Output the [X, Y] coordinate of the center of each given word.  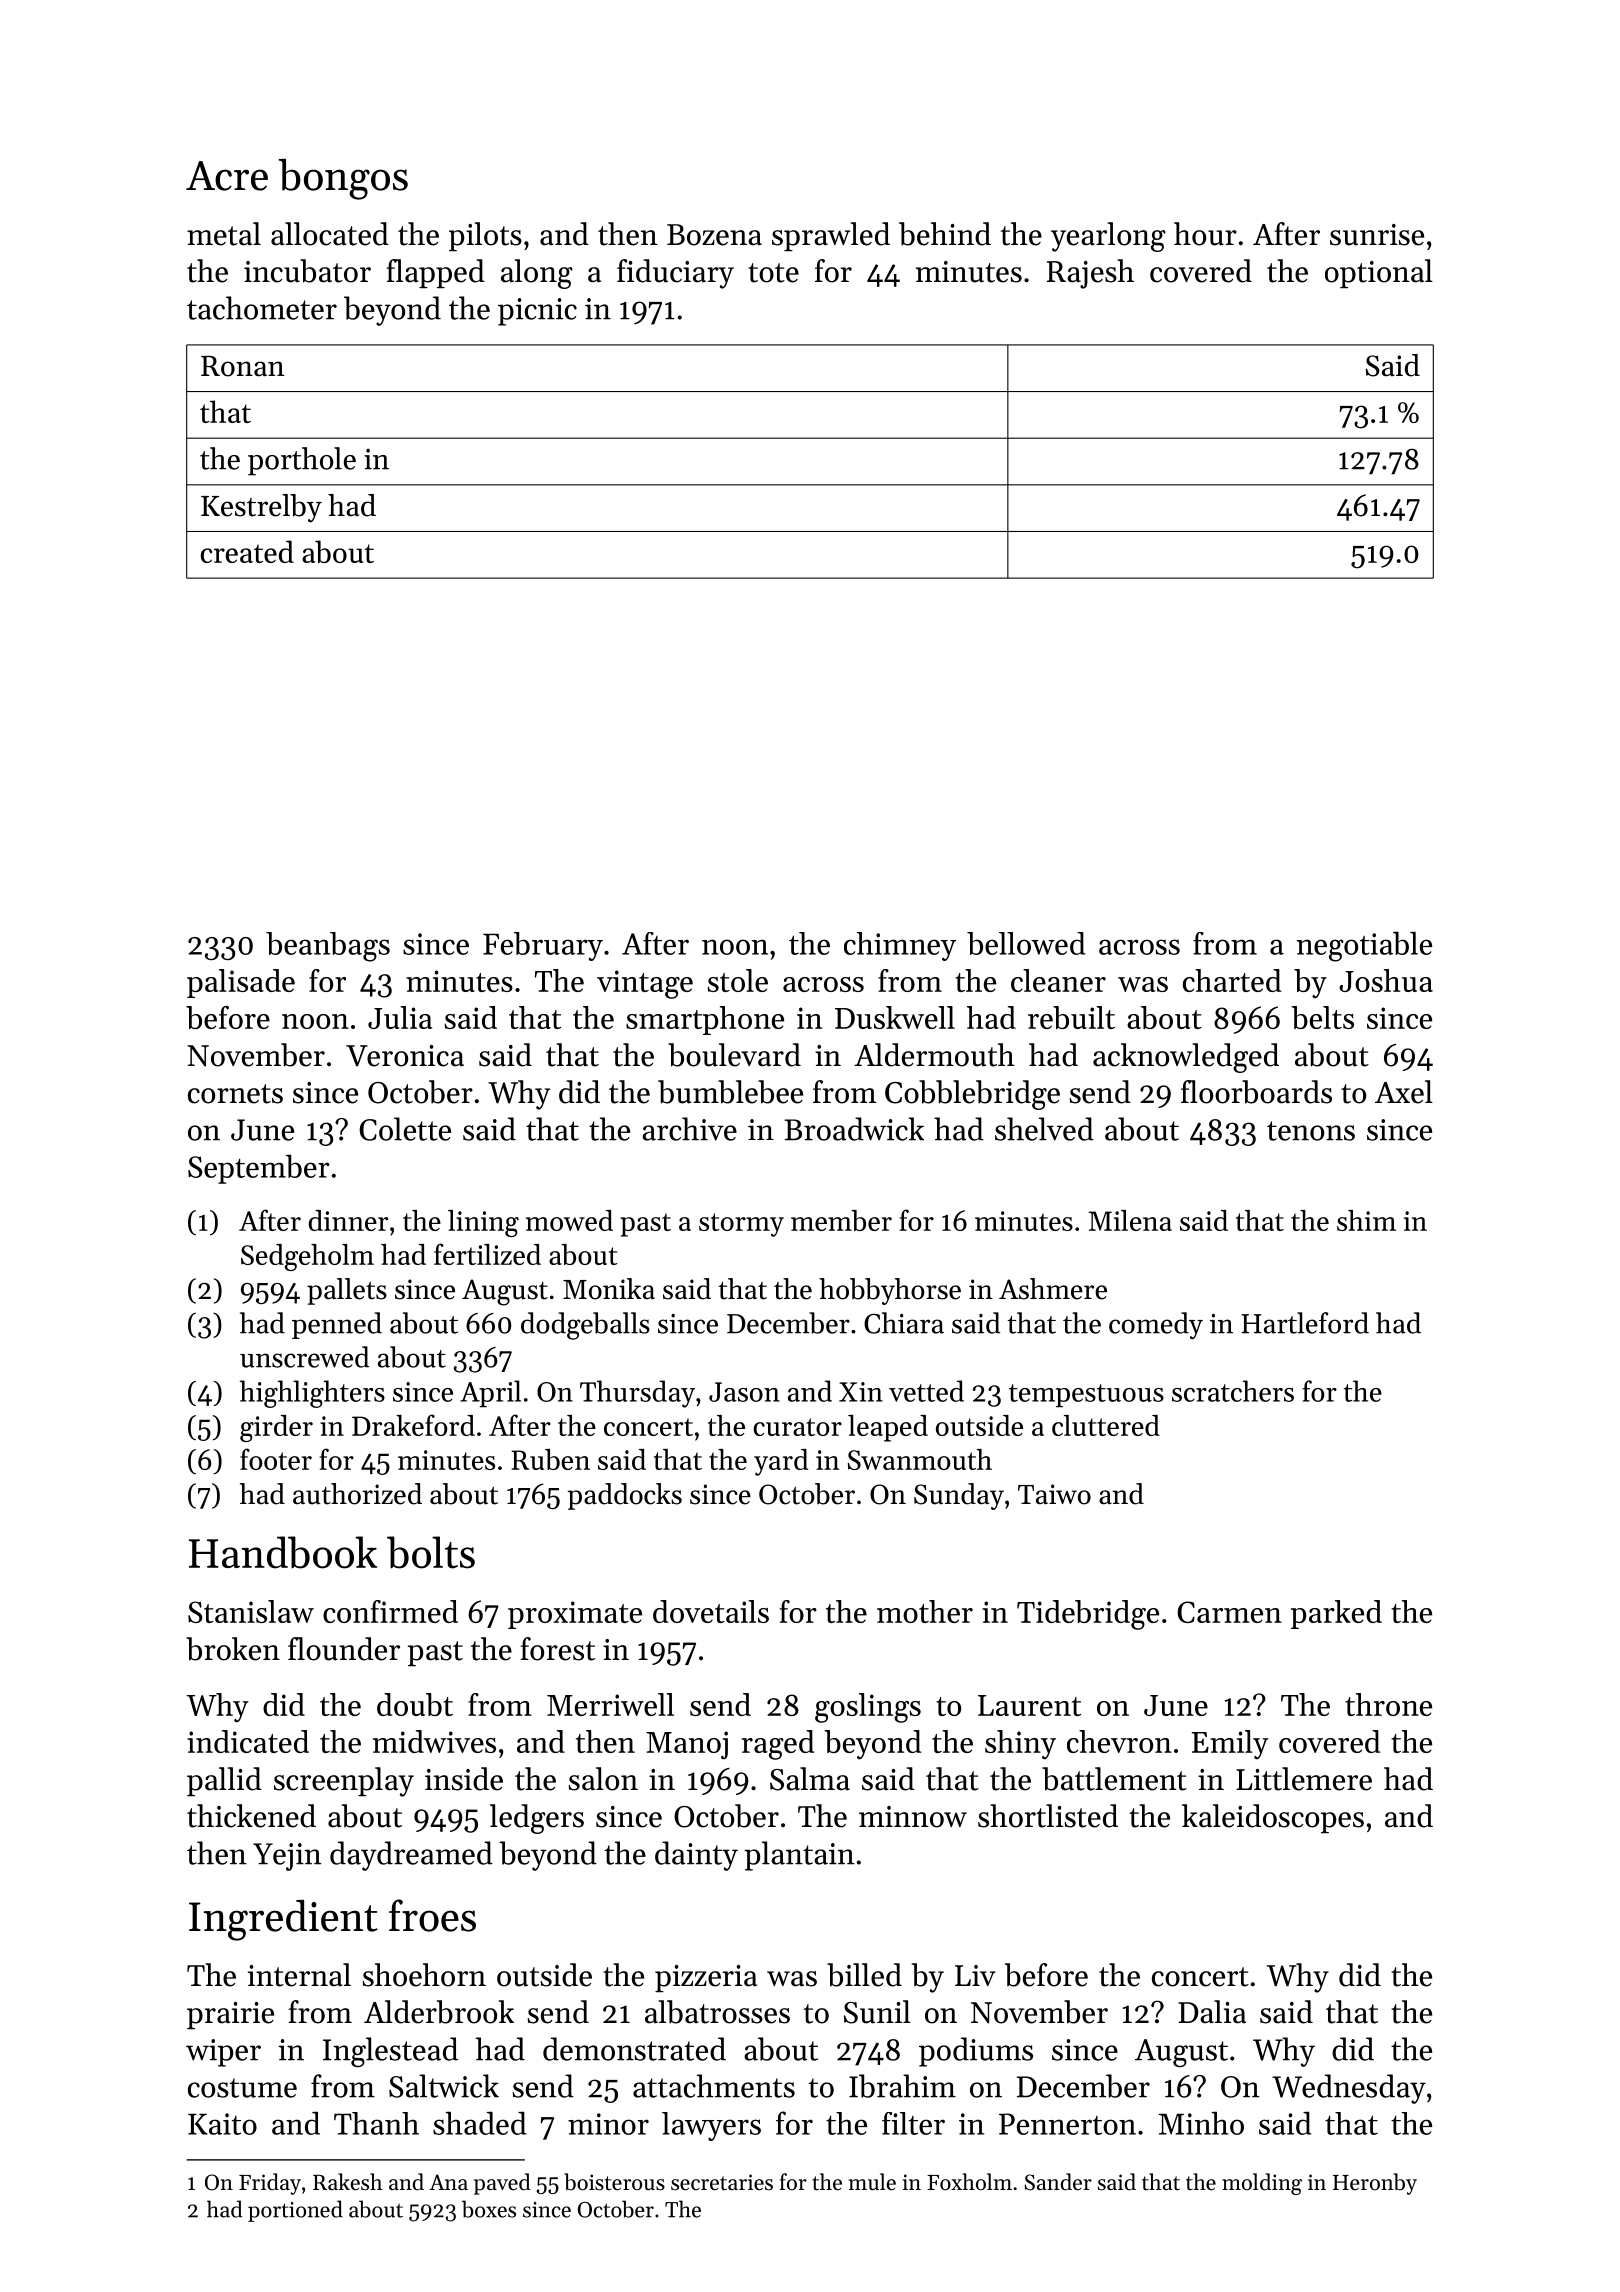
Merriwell [610, 1704]
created [247, 551]
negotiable [1364, 946]
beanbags [328, 947]
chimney [900, 946]
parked [1336, 1614]
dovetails [711, 1611]
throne [1388, 1704]
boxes [489, 2209]
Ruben [550, 1459]
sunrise [1377, 235]
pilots [485, 236]
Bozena [714, 235]
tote [773, 273]
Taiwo [1054, 1494]
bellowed [1026, 943]
